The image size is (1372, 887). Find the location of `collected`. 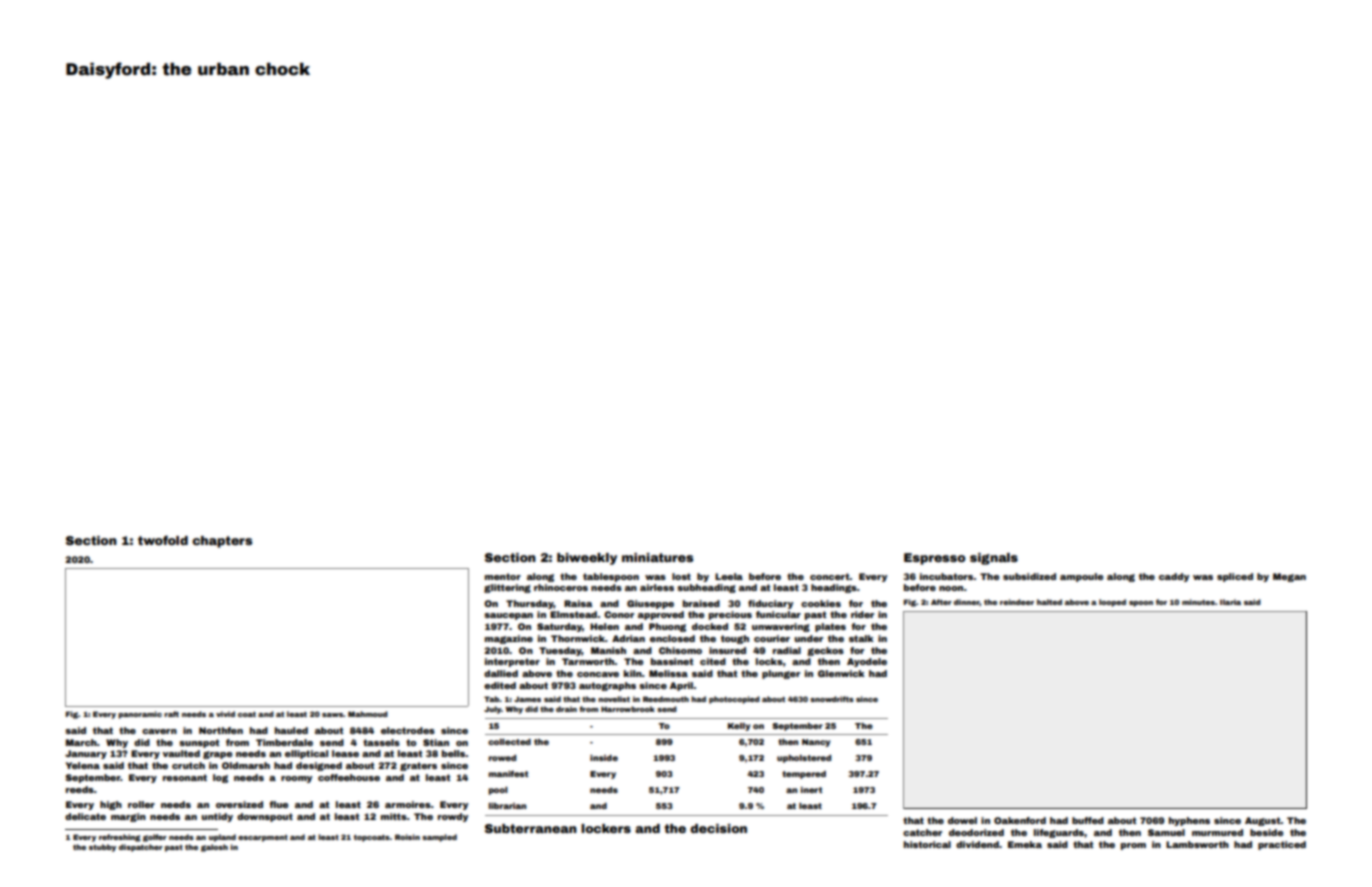

collected is located at coordinates (509, 742).
